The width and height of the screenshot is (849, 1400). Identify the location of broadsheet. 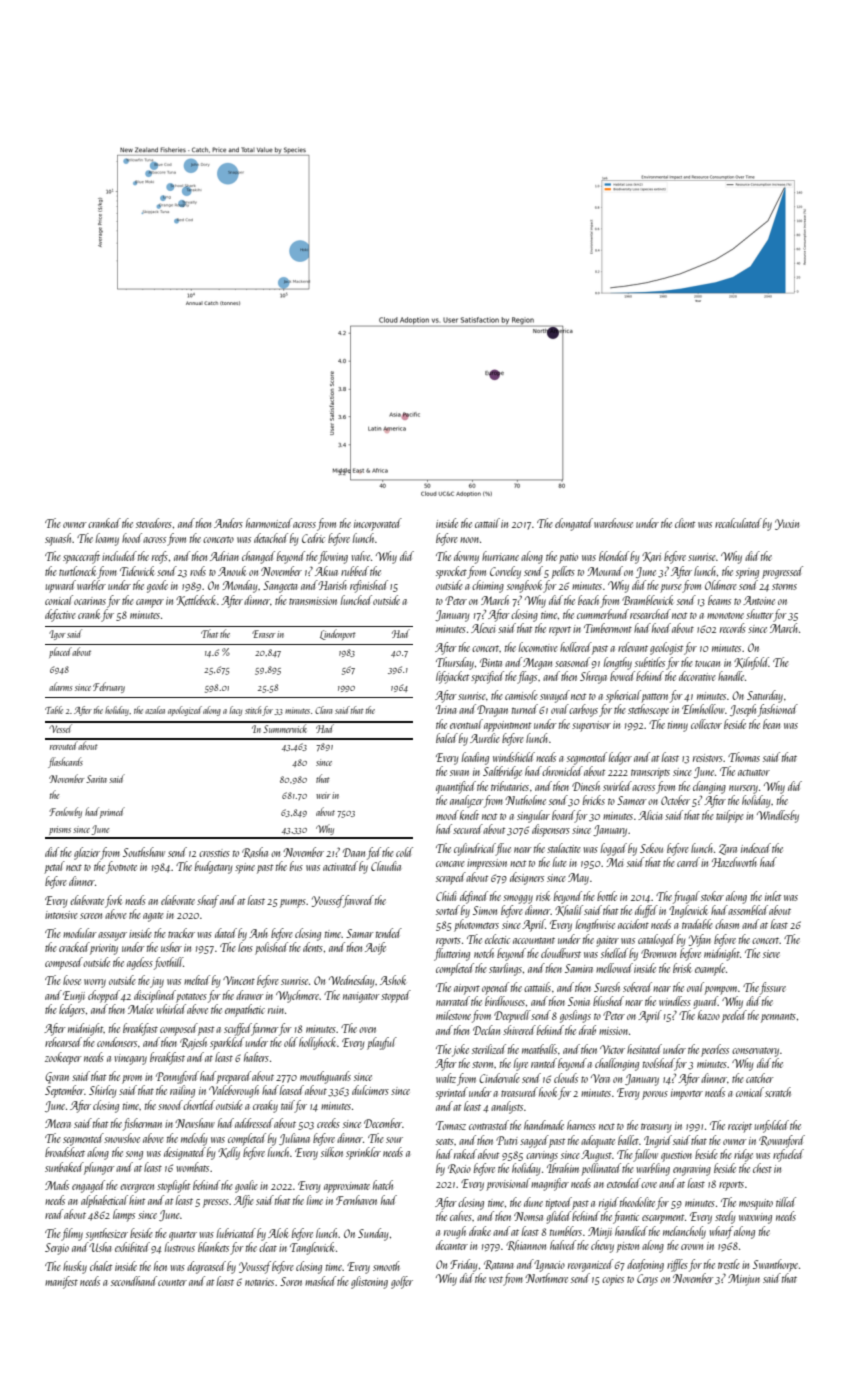
(65, 1152).
